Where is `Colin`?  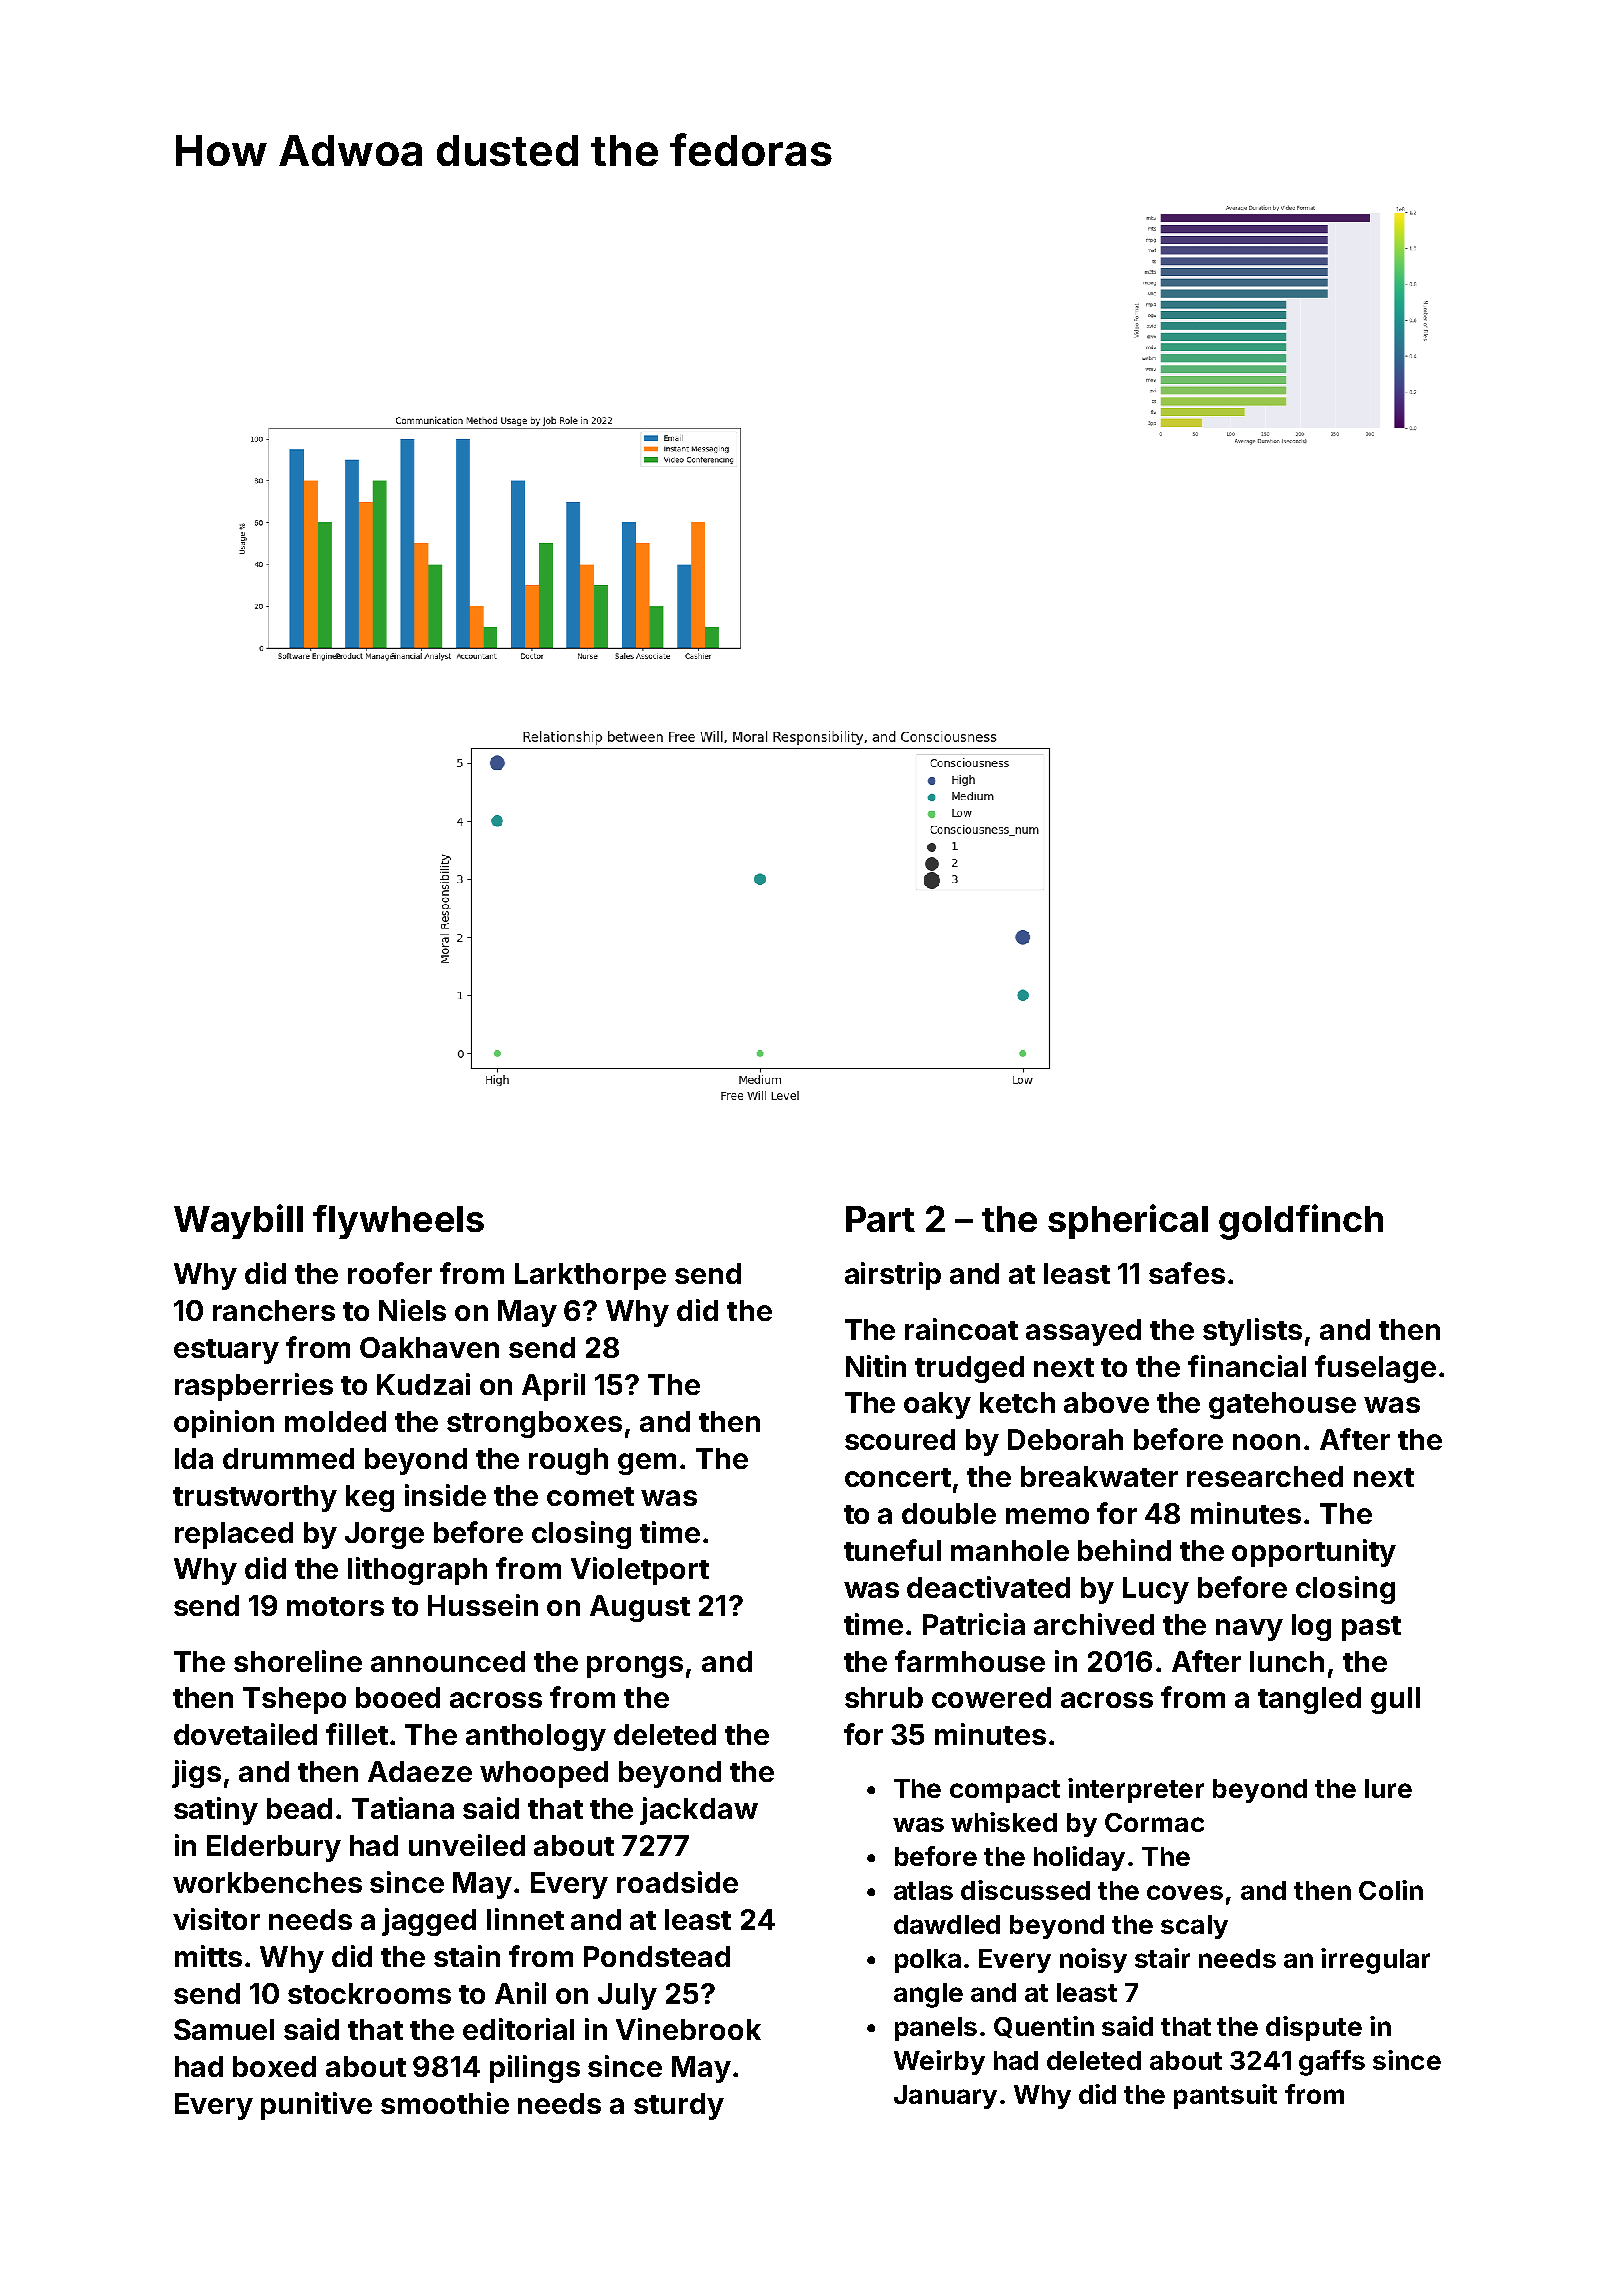
Colin is located at coordinates (1391, 1890).
